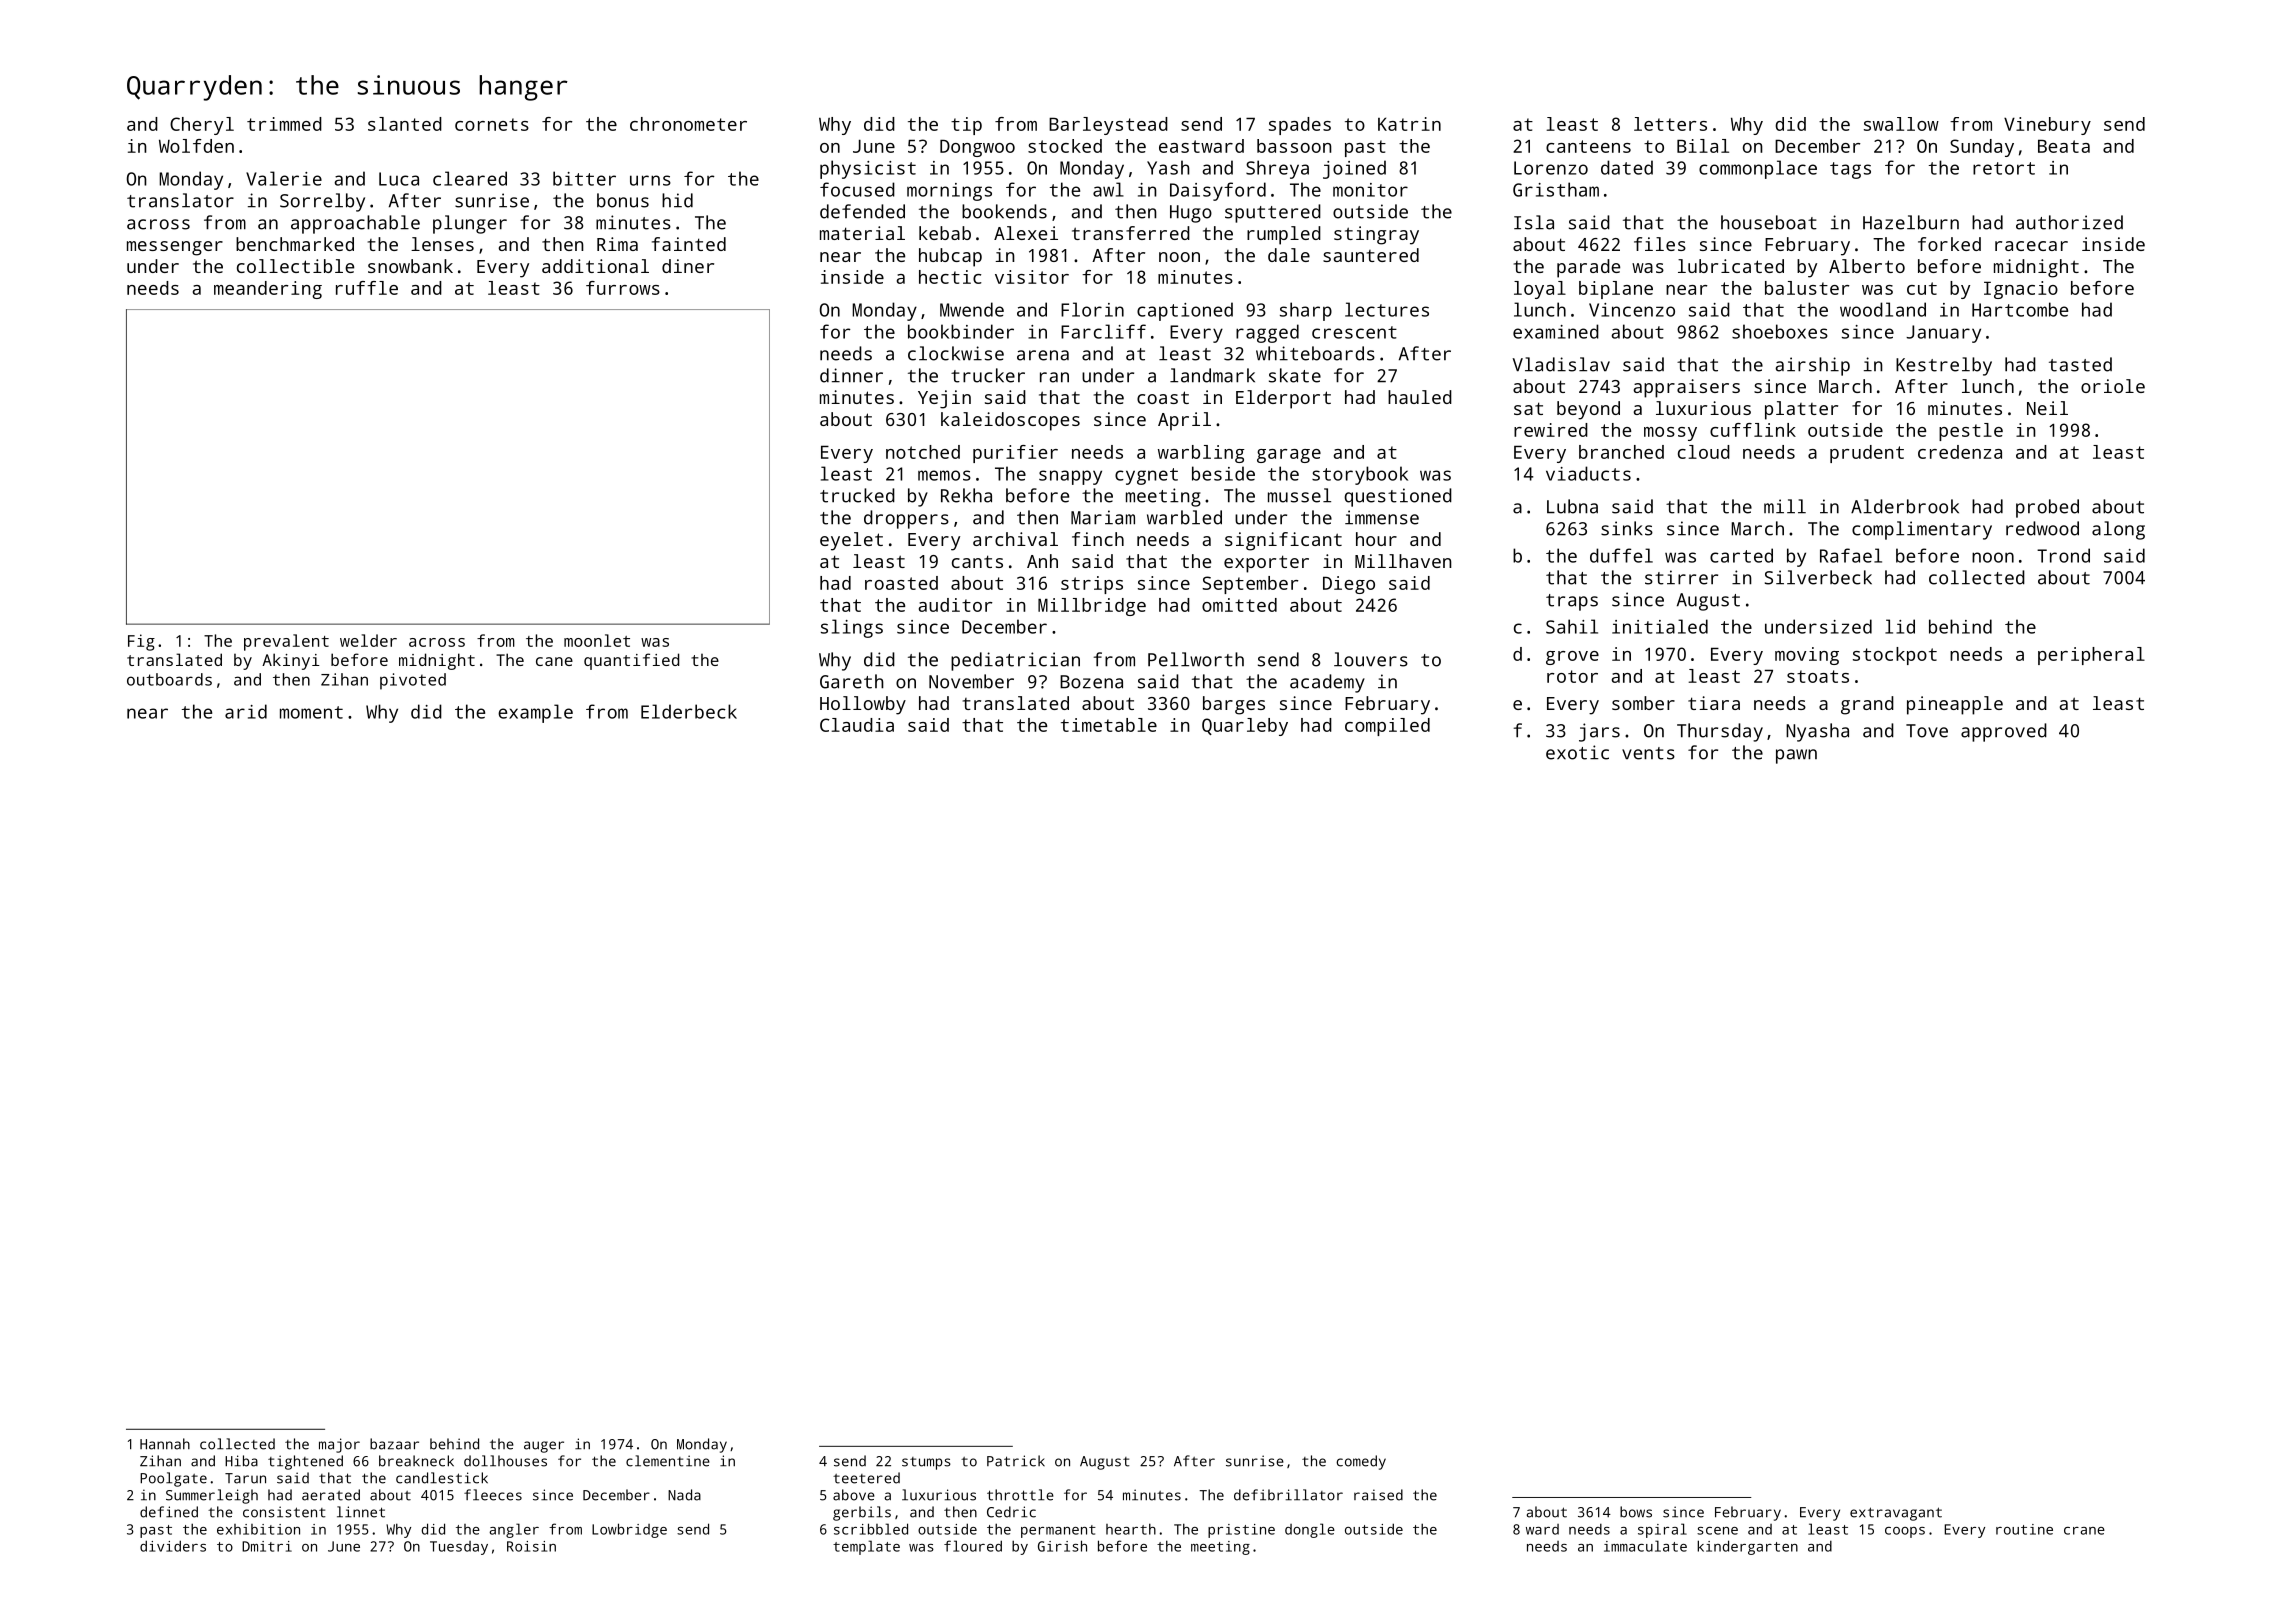  Describe the element at coordinates (544, 1447) in the screenshot. I see `auger` at that location.
